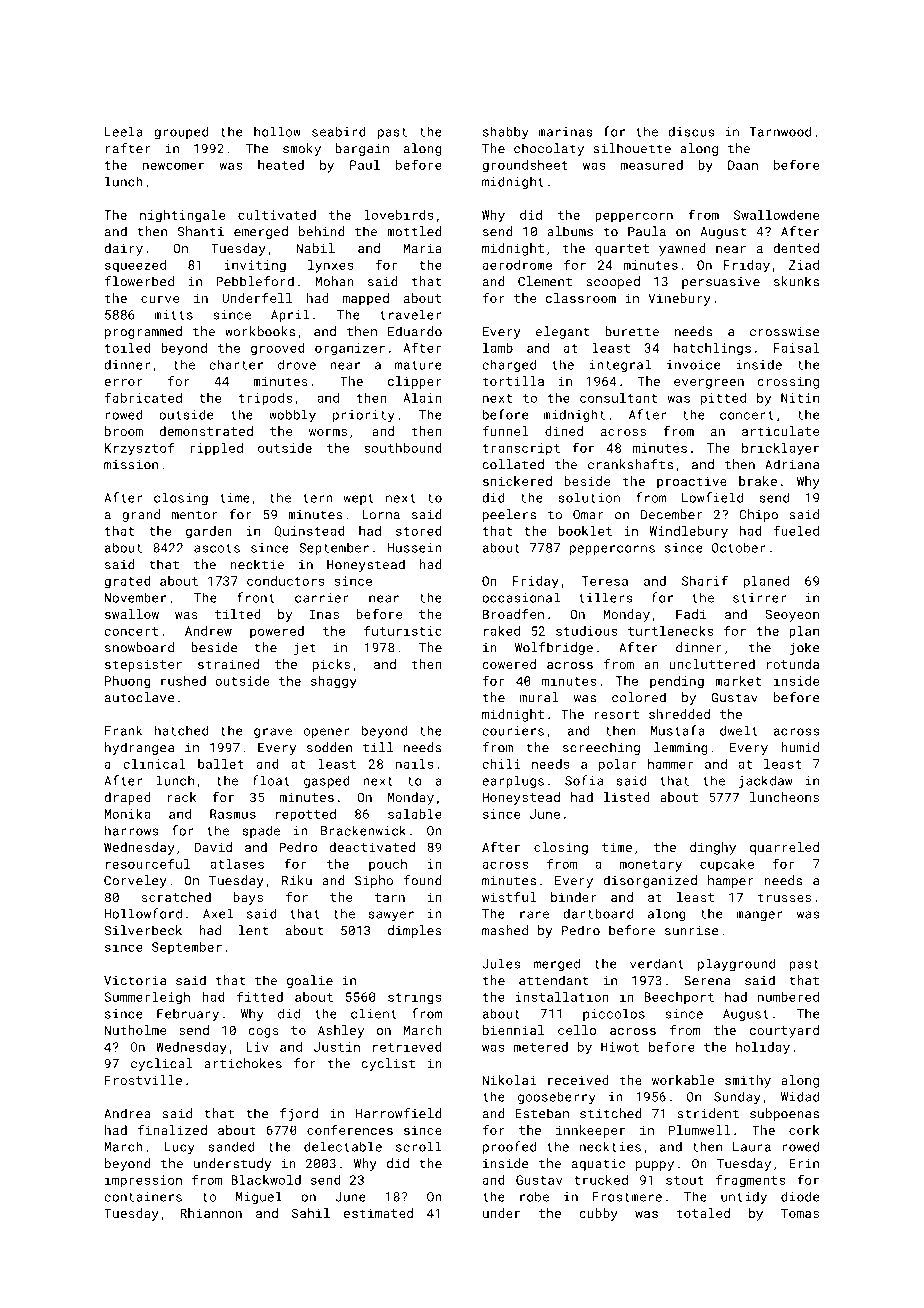 This image has width=924, height=1308. I want to click on screeching, so click(601, 748).
